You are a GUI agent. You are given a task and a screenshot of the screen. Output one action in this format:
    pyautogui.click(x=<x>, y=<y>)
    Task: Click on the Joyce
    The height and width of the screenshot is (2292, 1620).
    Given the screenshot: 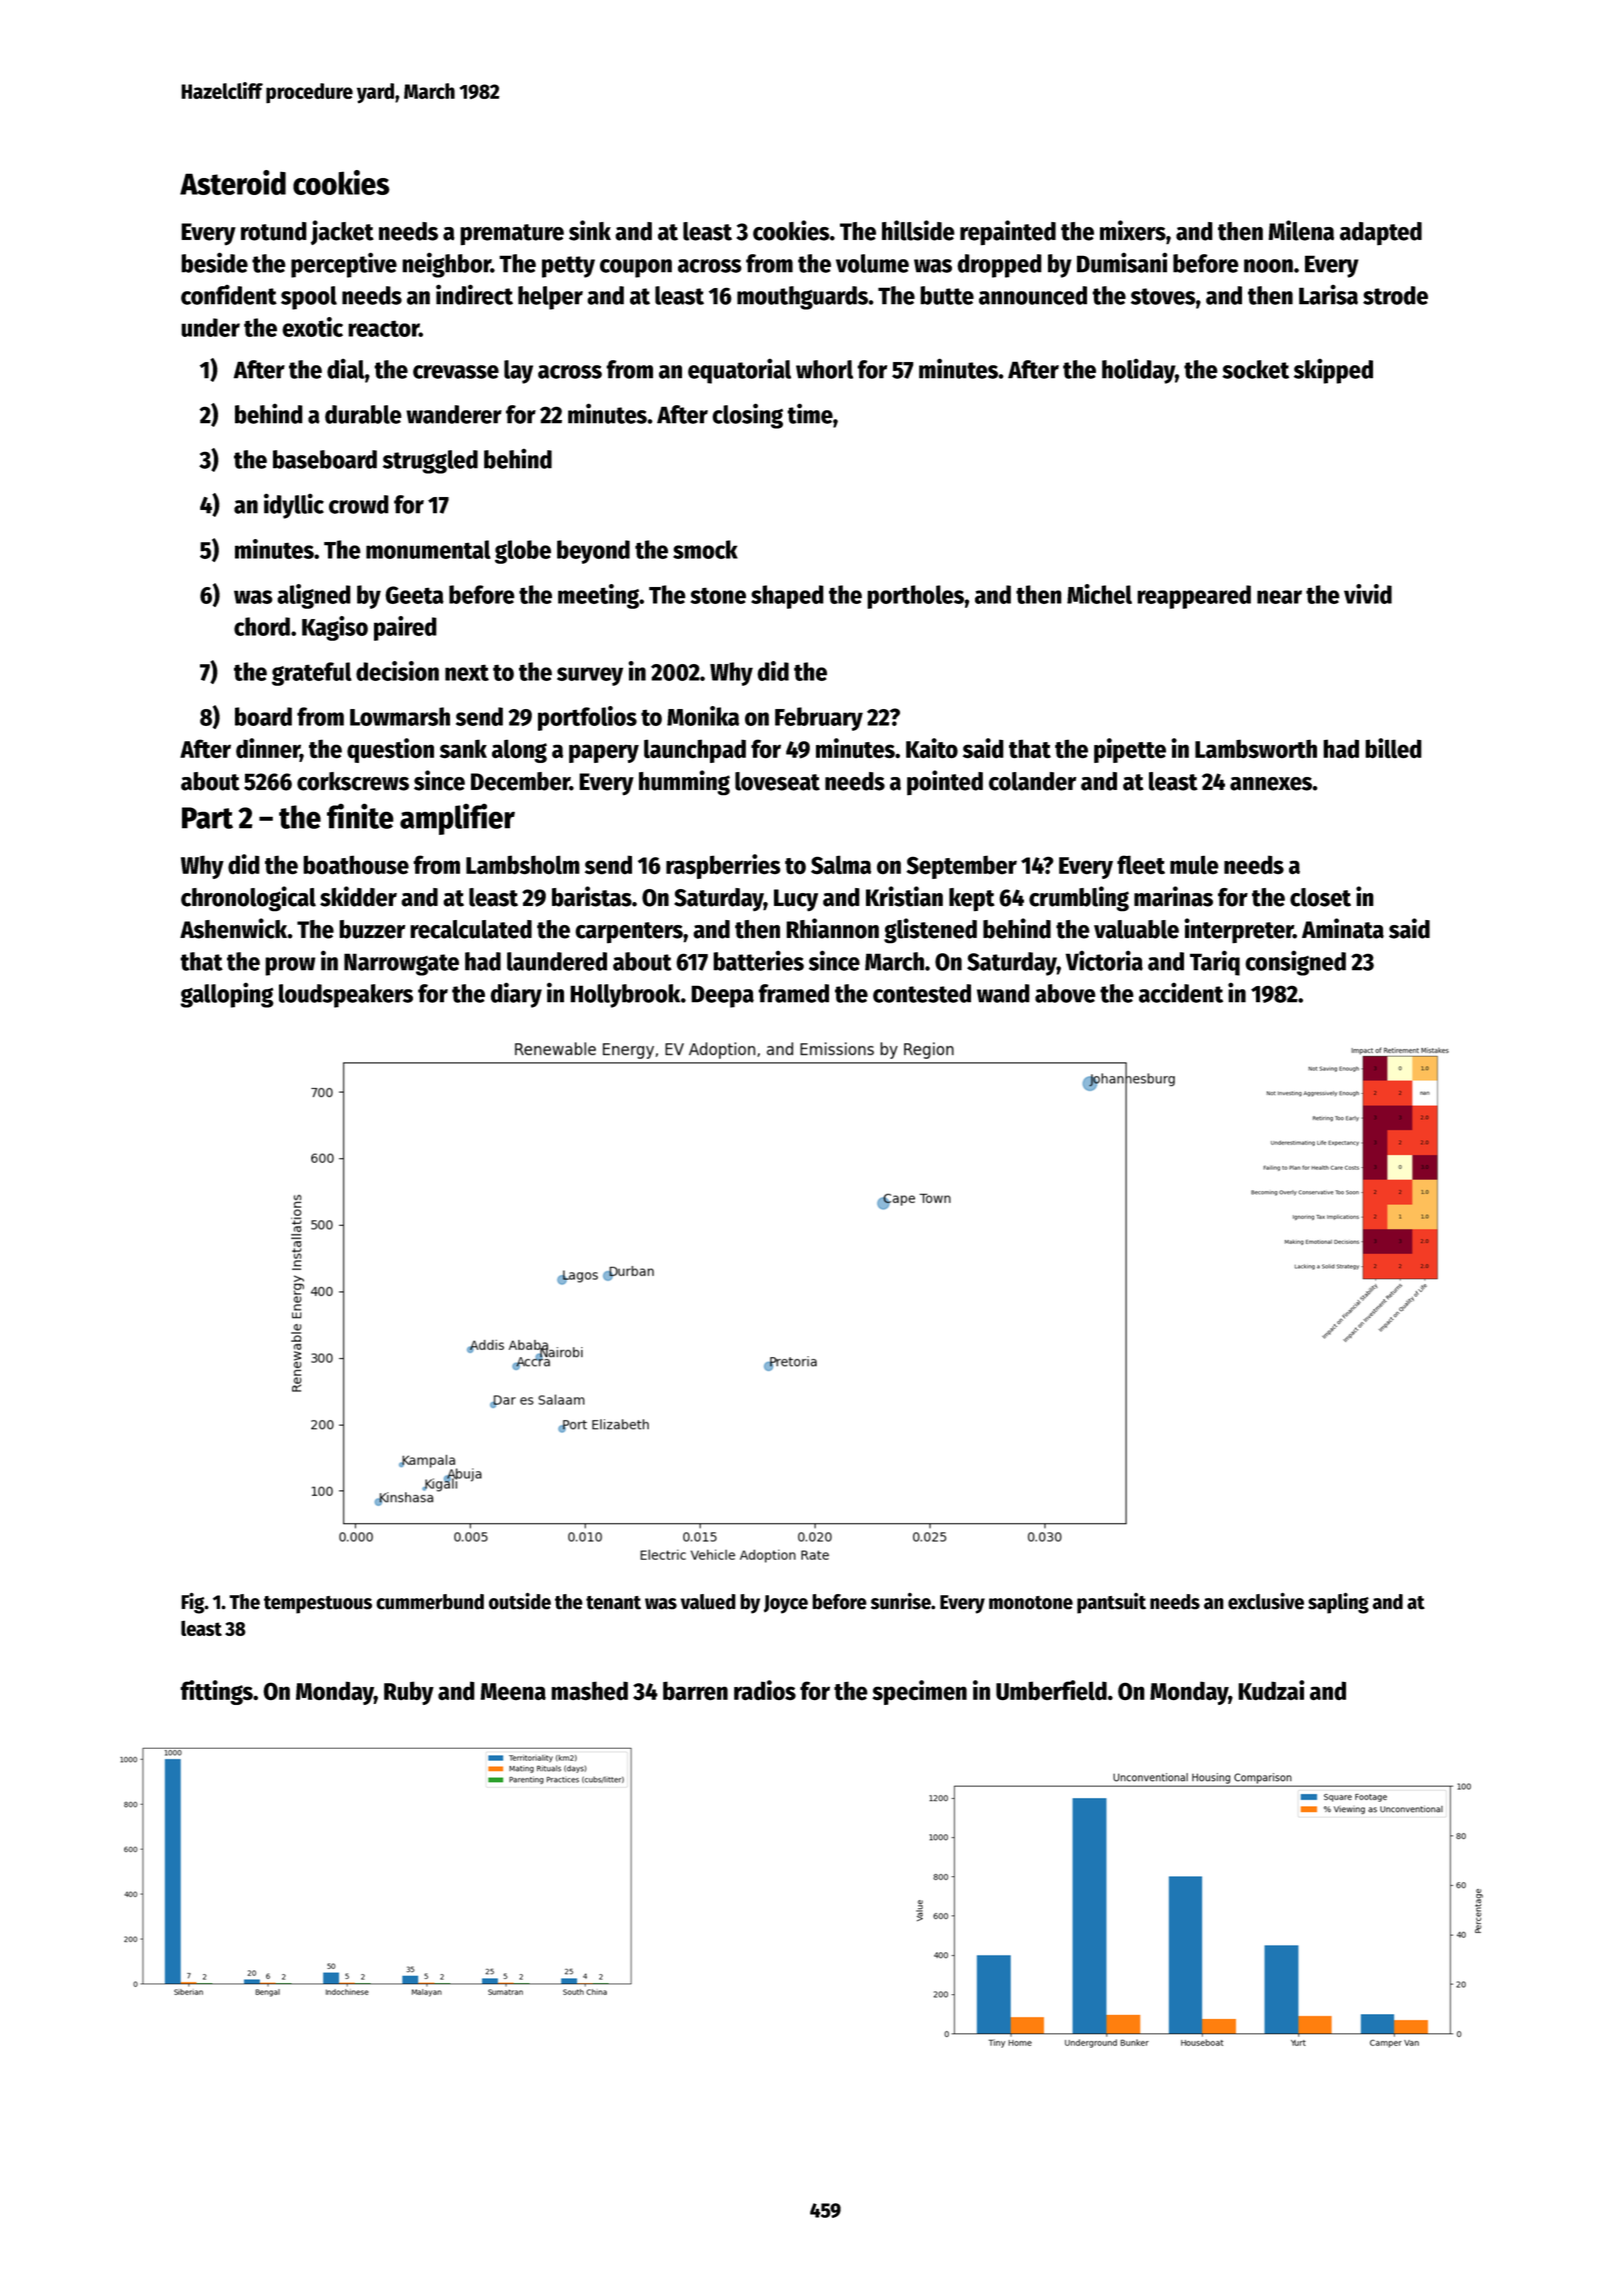 What is the action you would take?
    pyautogui.click(x=786, y=1604)
